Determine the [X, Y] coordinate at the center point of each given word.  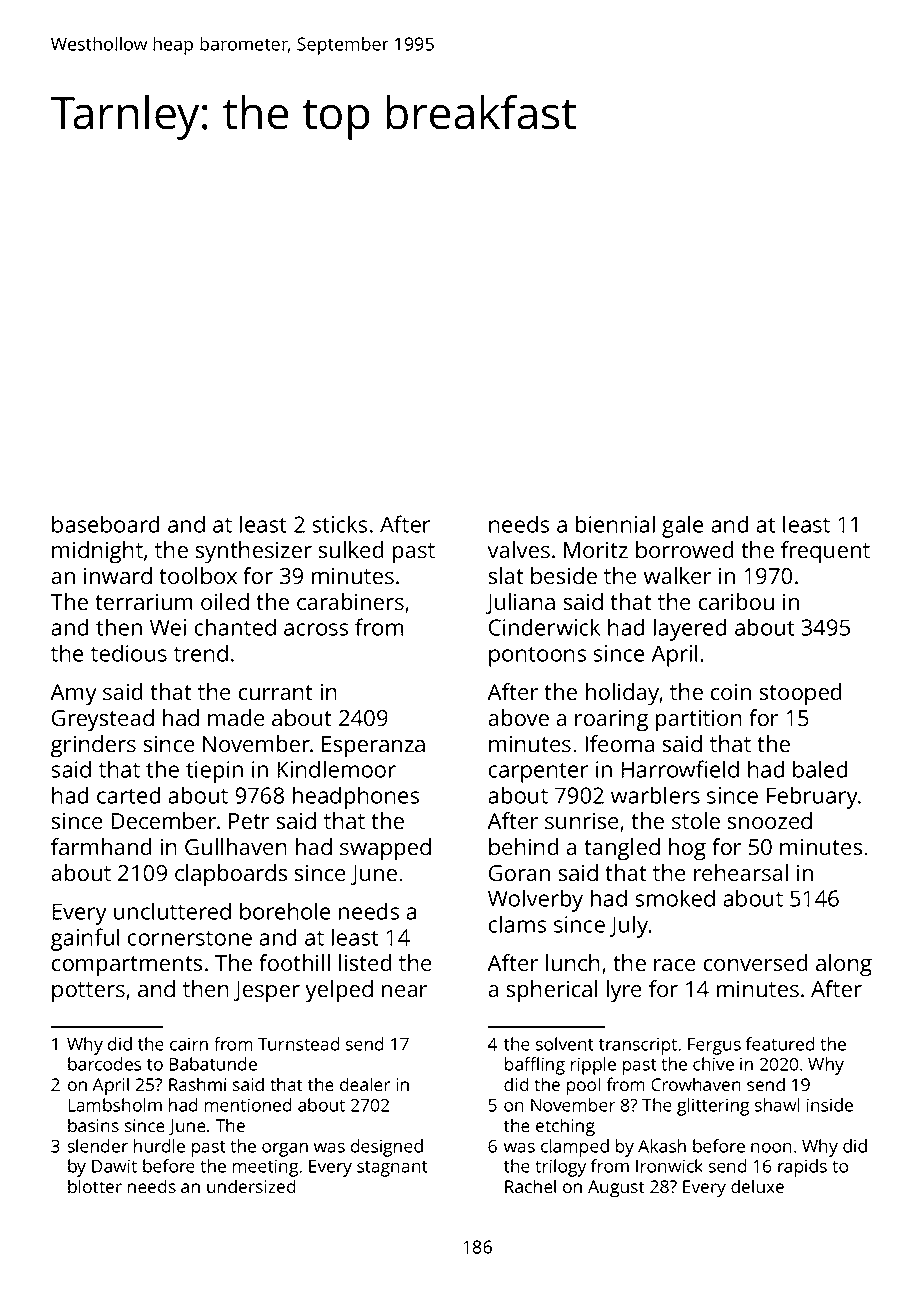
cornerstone [189, 938]
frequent [825, 552]
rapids [802, 1168]
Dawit [114, 1166]
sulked [350, 549]
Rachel [530, 1186]
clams [517, 924]
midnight [97, 552]
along [844, 965]
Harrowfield [680, 769]
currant [275, 692]
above [518, 717]
